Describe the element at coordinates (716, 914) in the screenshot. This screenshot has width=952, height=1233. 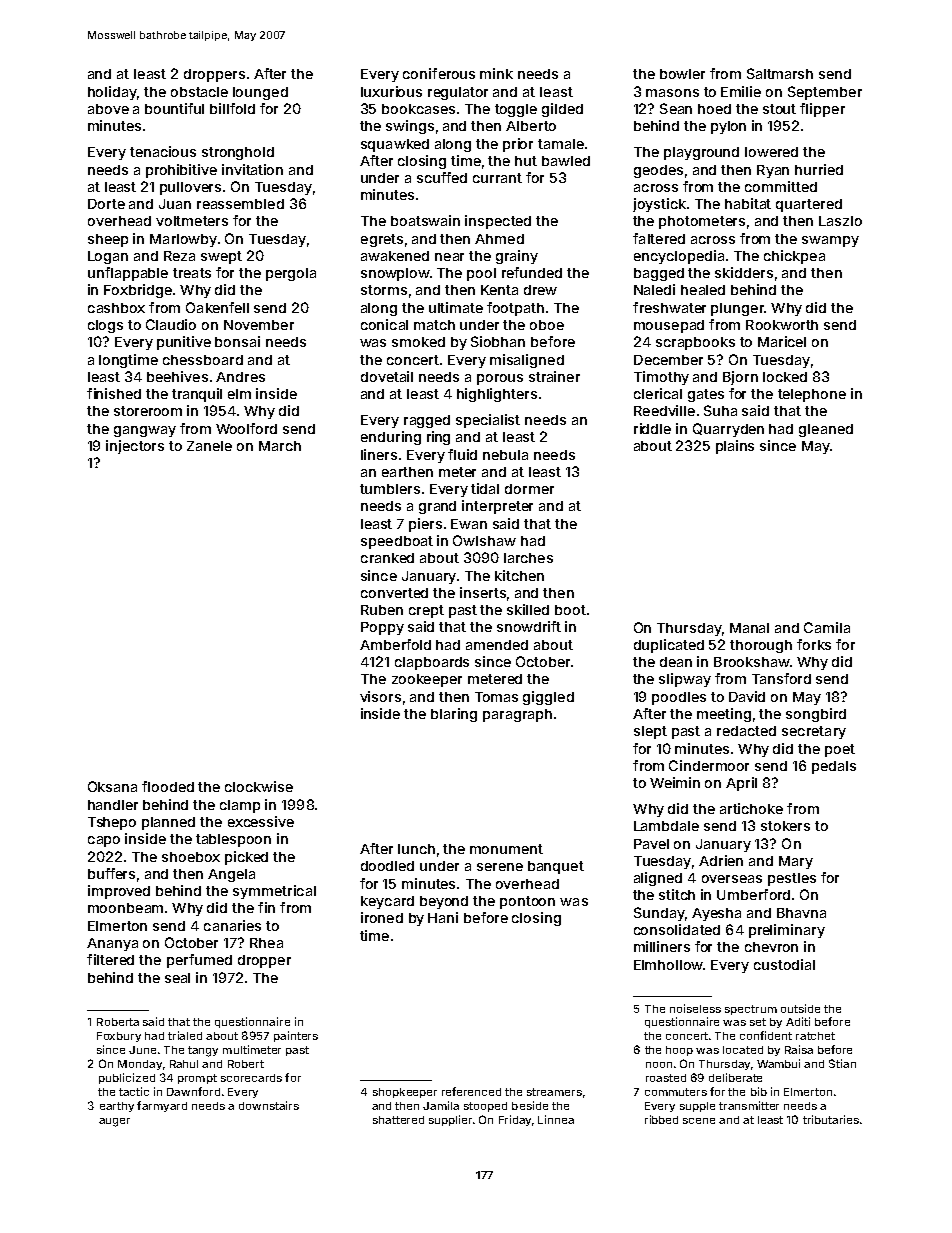
I see `Ayesha` at that location.
